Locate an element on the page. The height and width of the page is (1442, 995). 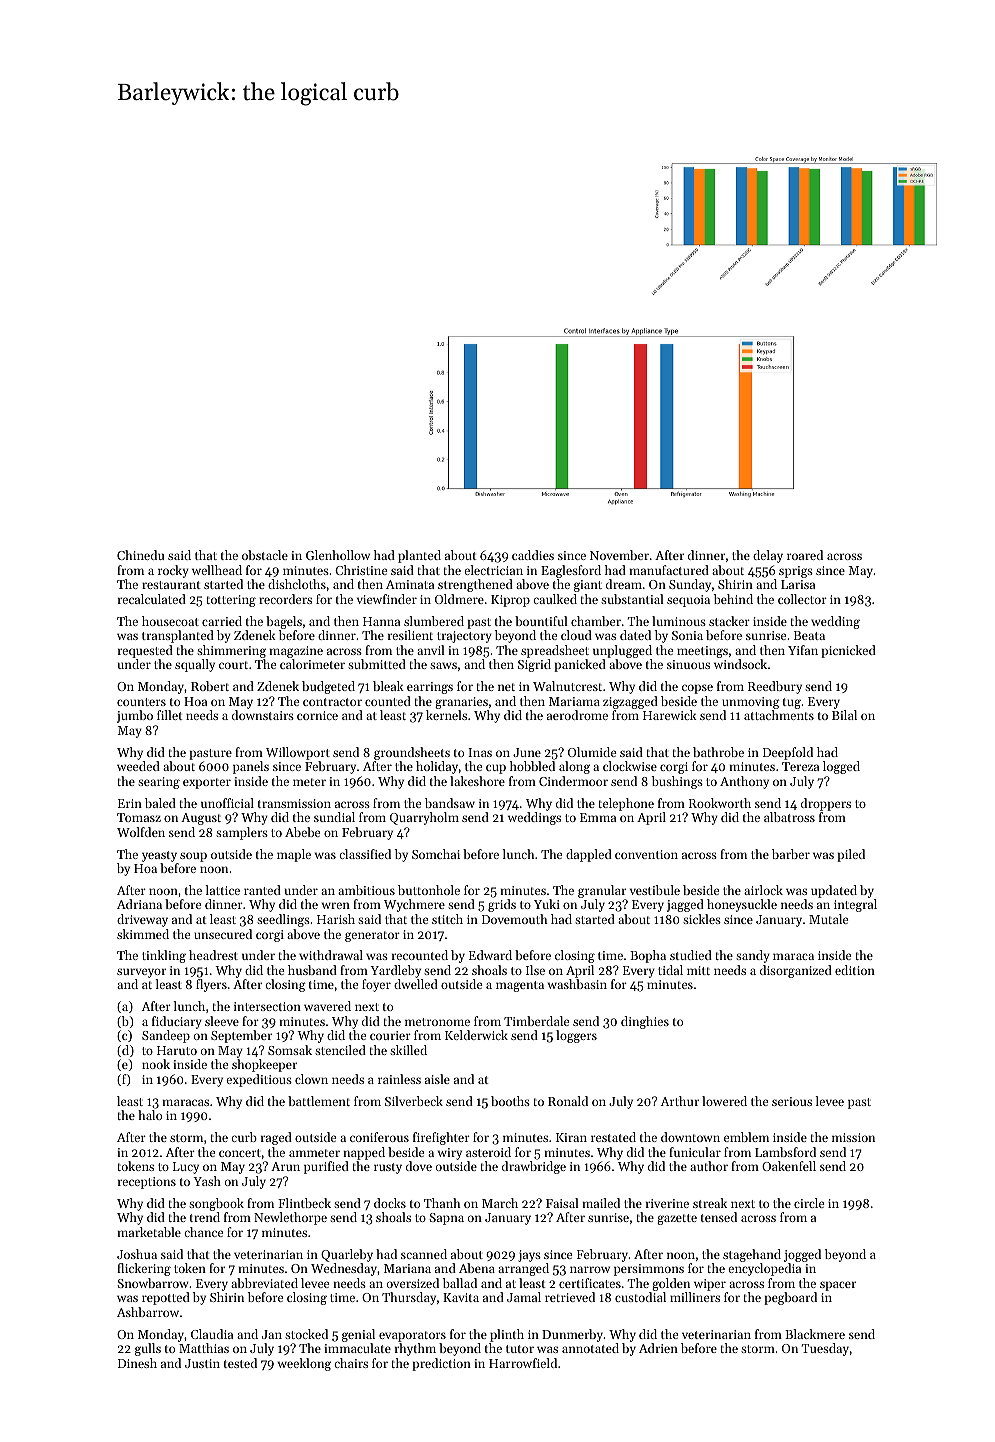
classified is located at coordinates (365, 854).
